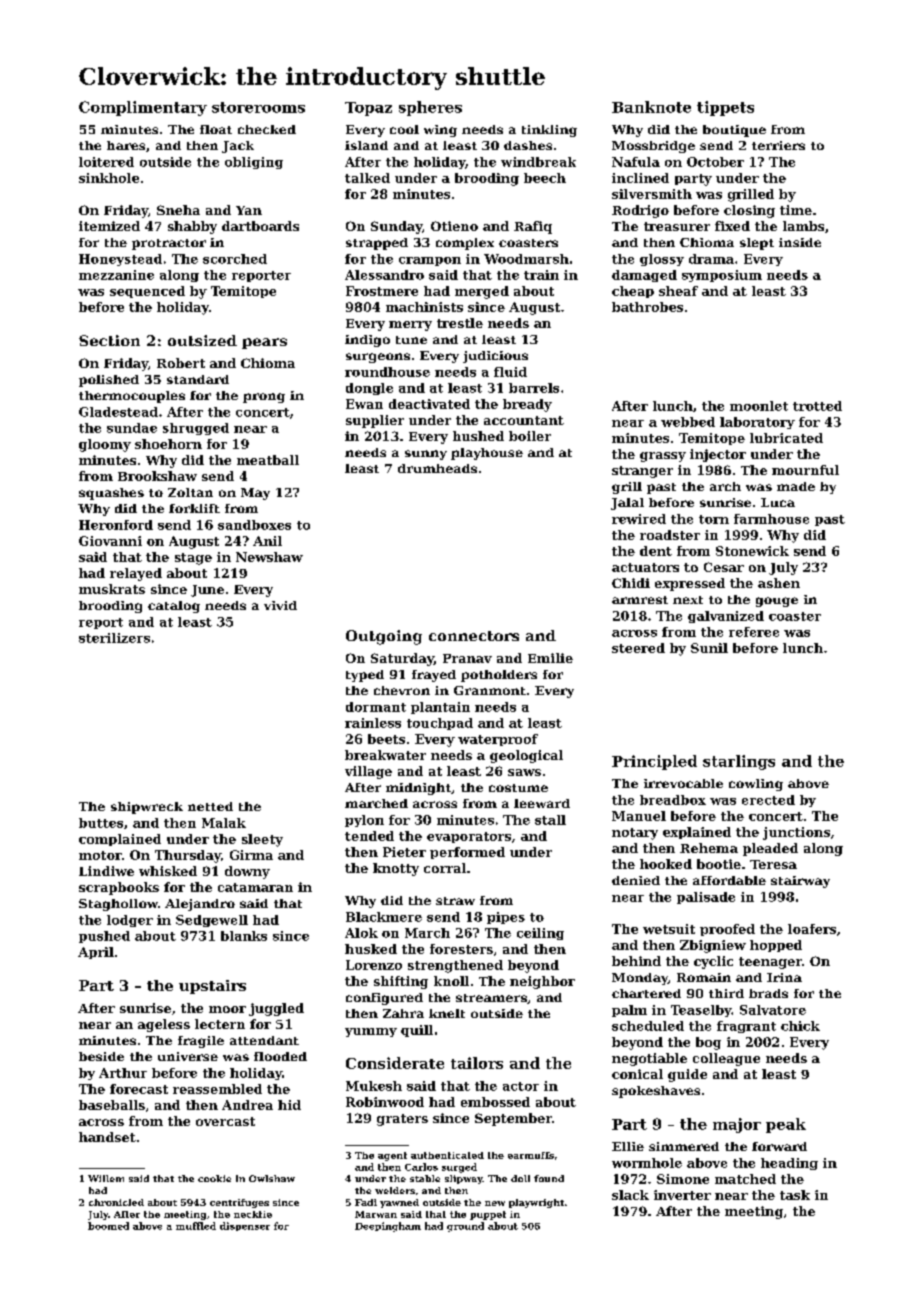  Describe the element at coordinates (106, 162) in the document. I see `loitered` at that location.
